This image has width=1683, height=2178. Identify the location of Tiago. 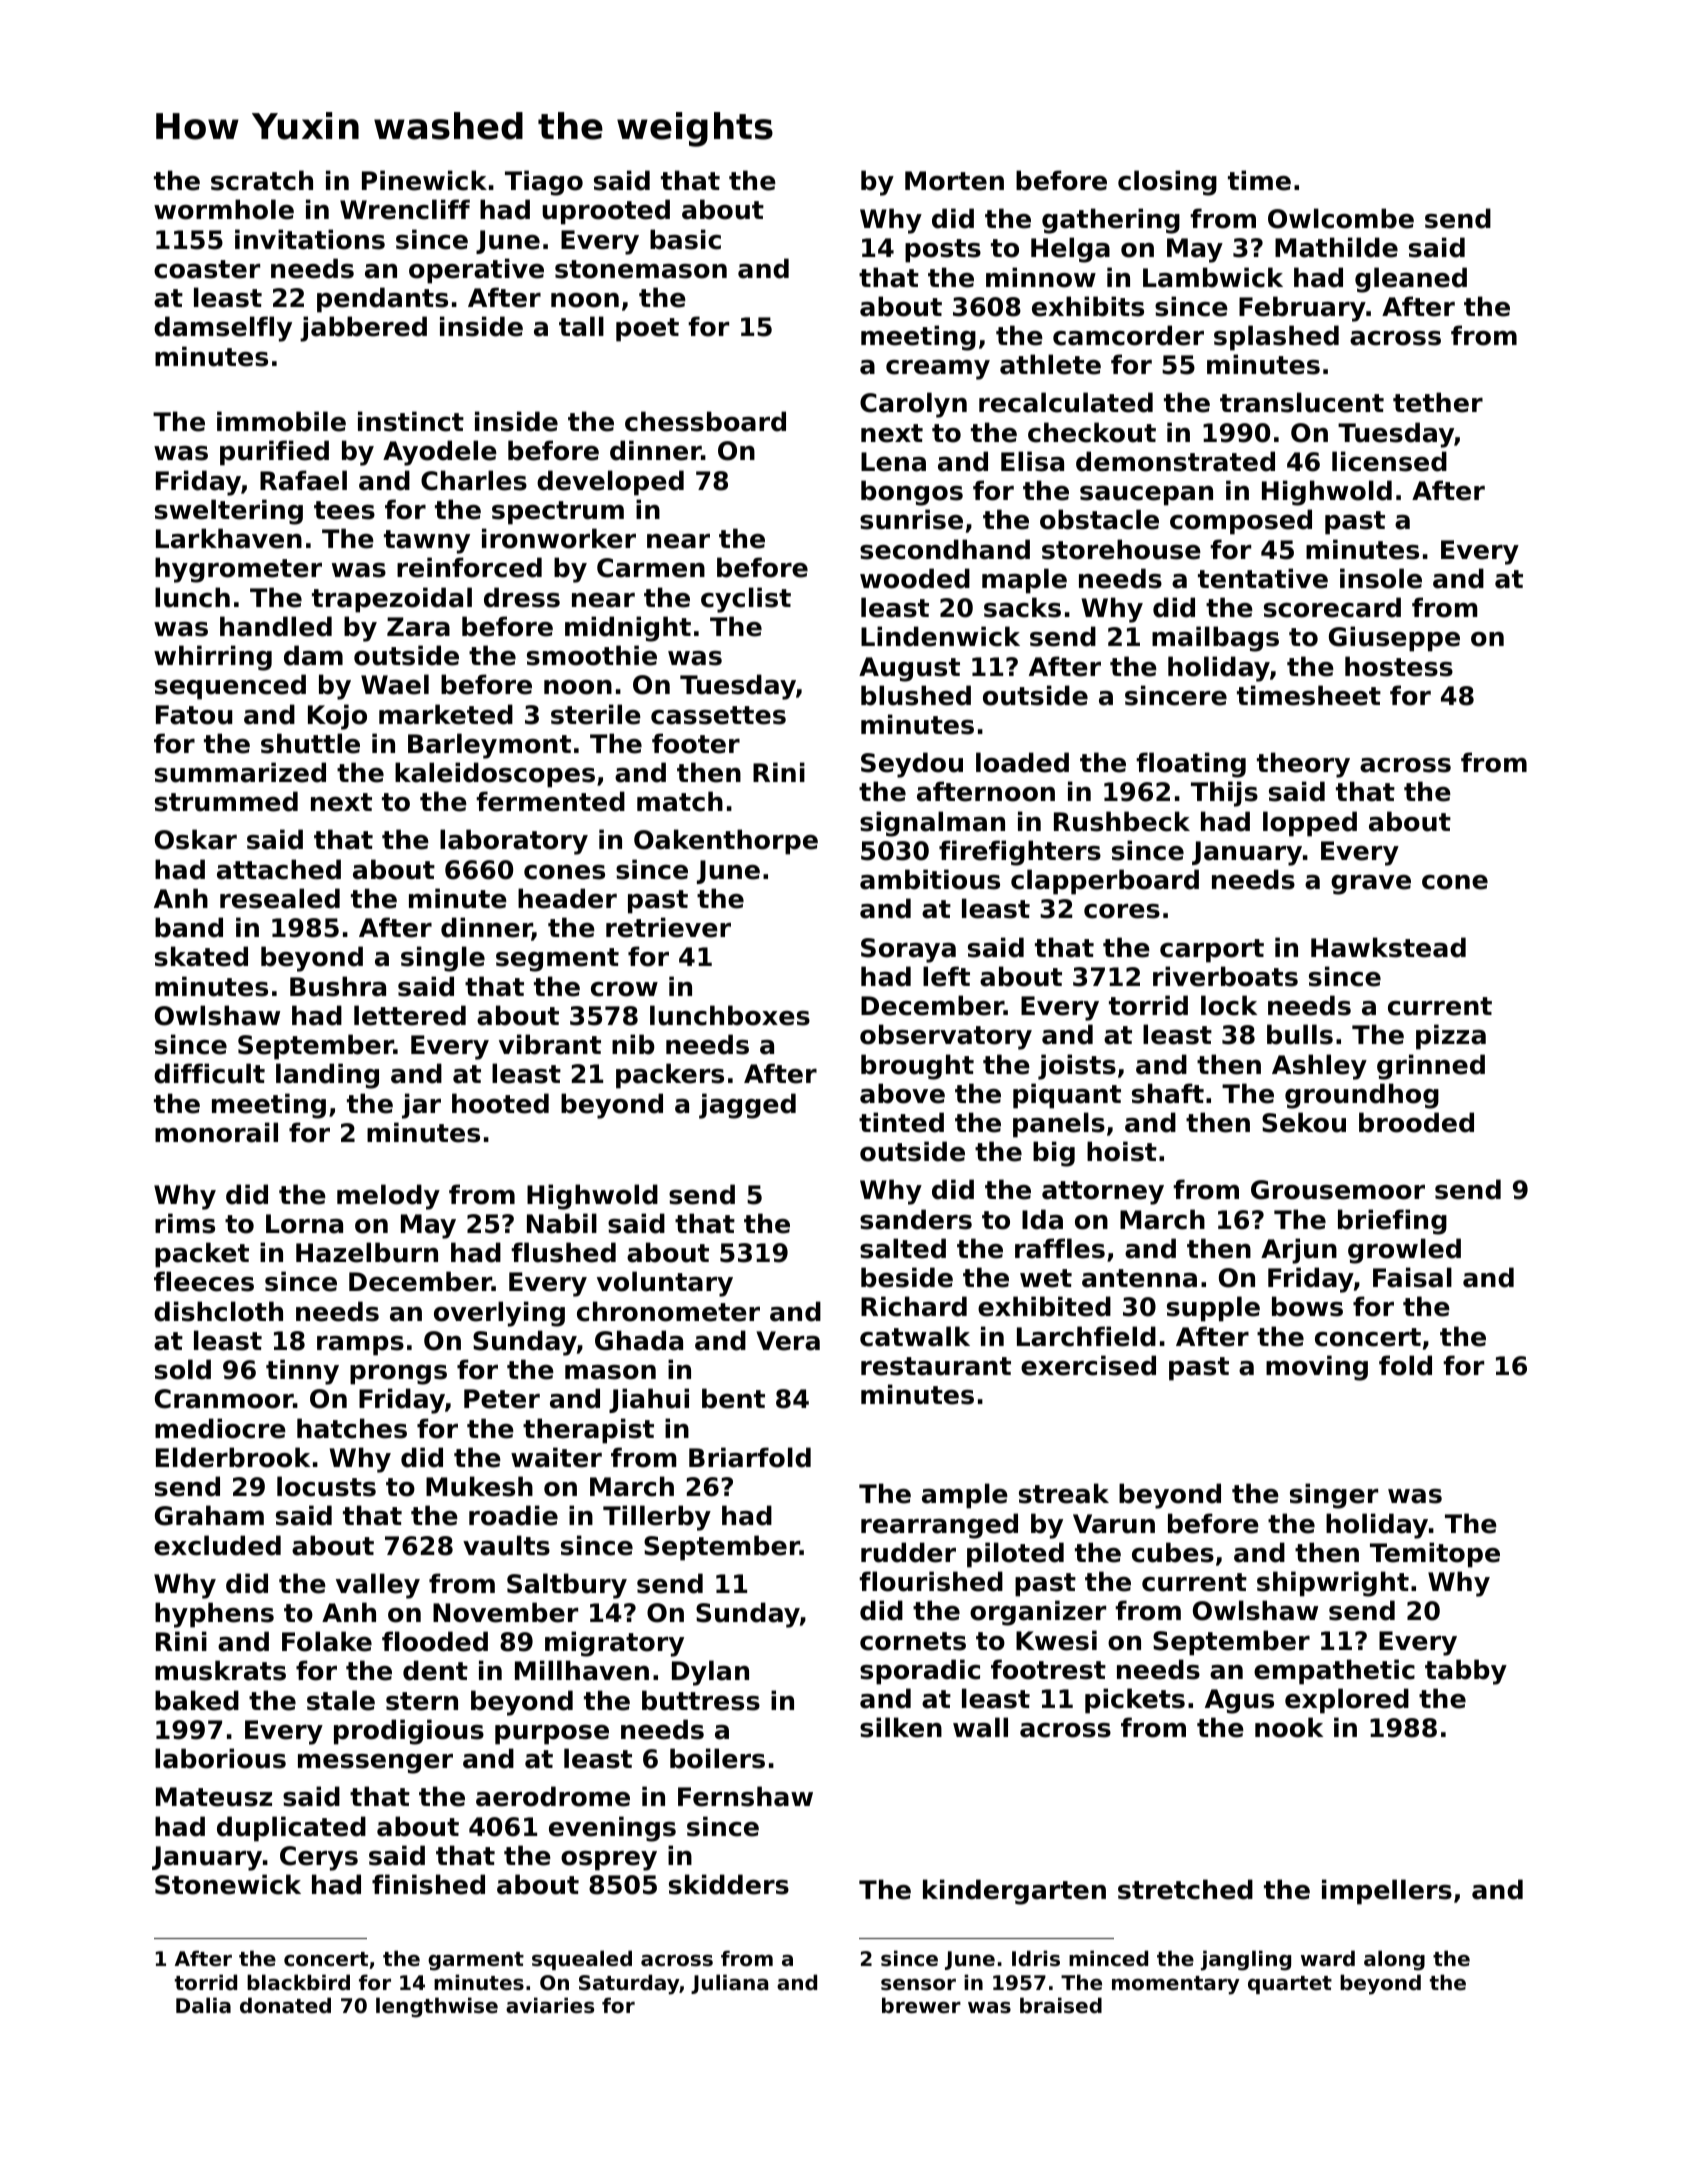
(544, 183).
